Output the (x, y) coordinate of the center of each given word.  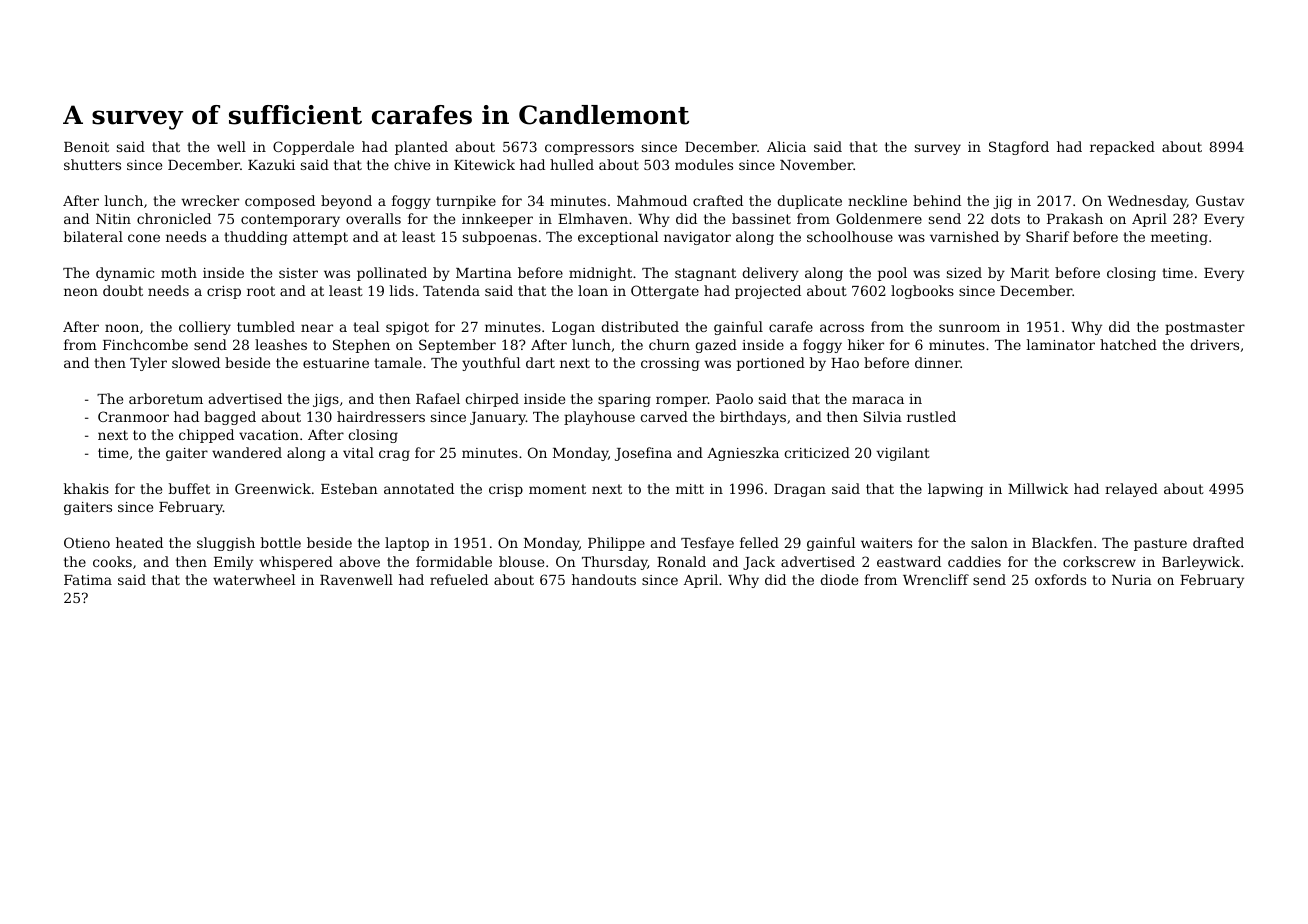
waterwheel (254, 579)
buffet (189, 488)
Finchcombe (145, 344)
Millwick (1038, 488)
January (498, 418)
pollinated (392, 274)
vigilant (903, 454)
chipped (206, 436)
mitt (690, 489)
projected (768, 292)
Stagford (1019, 148)
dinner (938, 362)
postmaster (1205, 328)
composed (280, 202)
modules (704, 164)
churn (669, 344)
